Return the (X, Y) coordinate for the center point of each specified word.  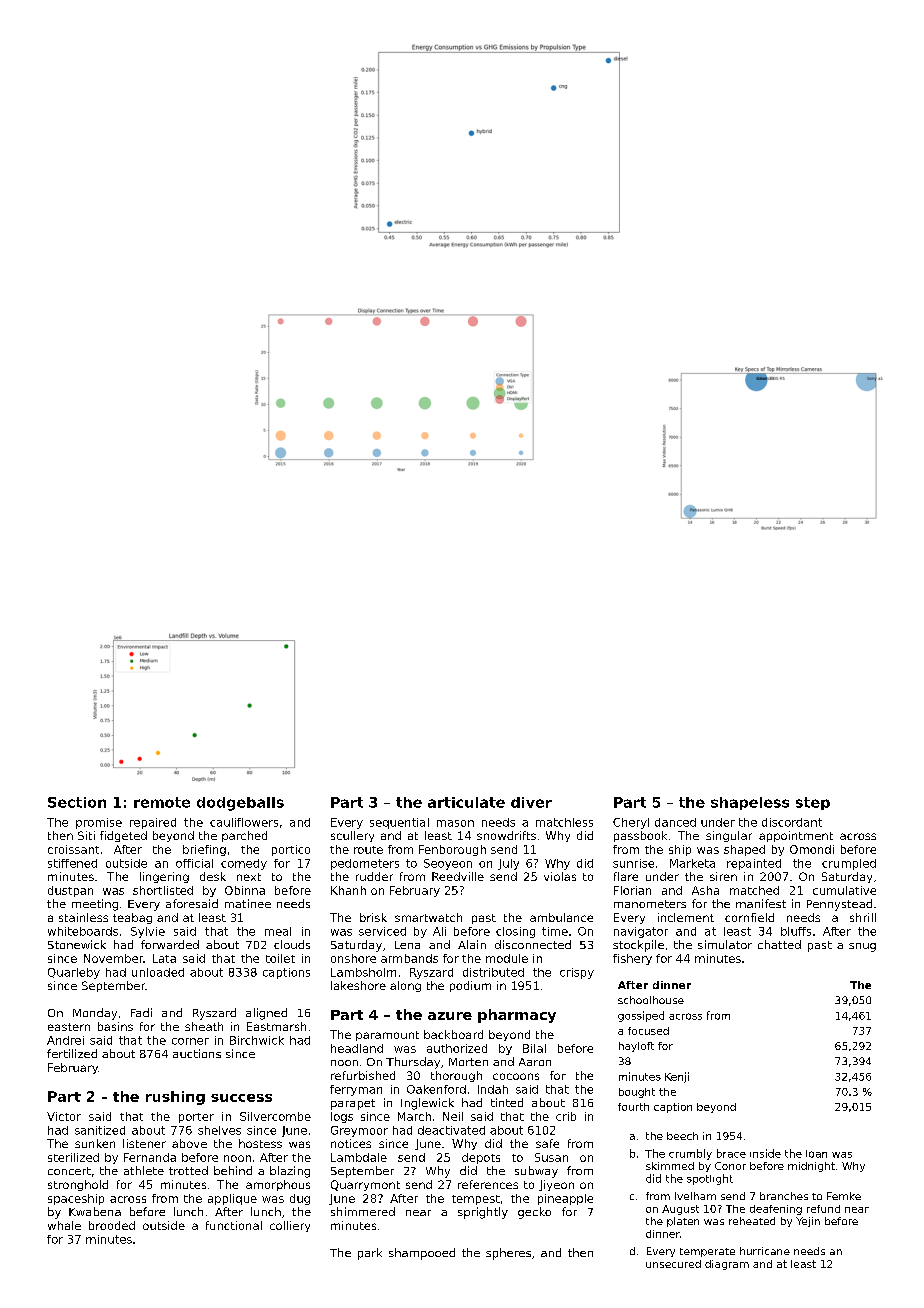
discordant (792, 822)
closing (515, 932)
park (370, 1254)
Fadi (141, 1012)
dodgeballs (240, 804)
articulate (466, 802)
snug (862, 947)
